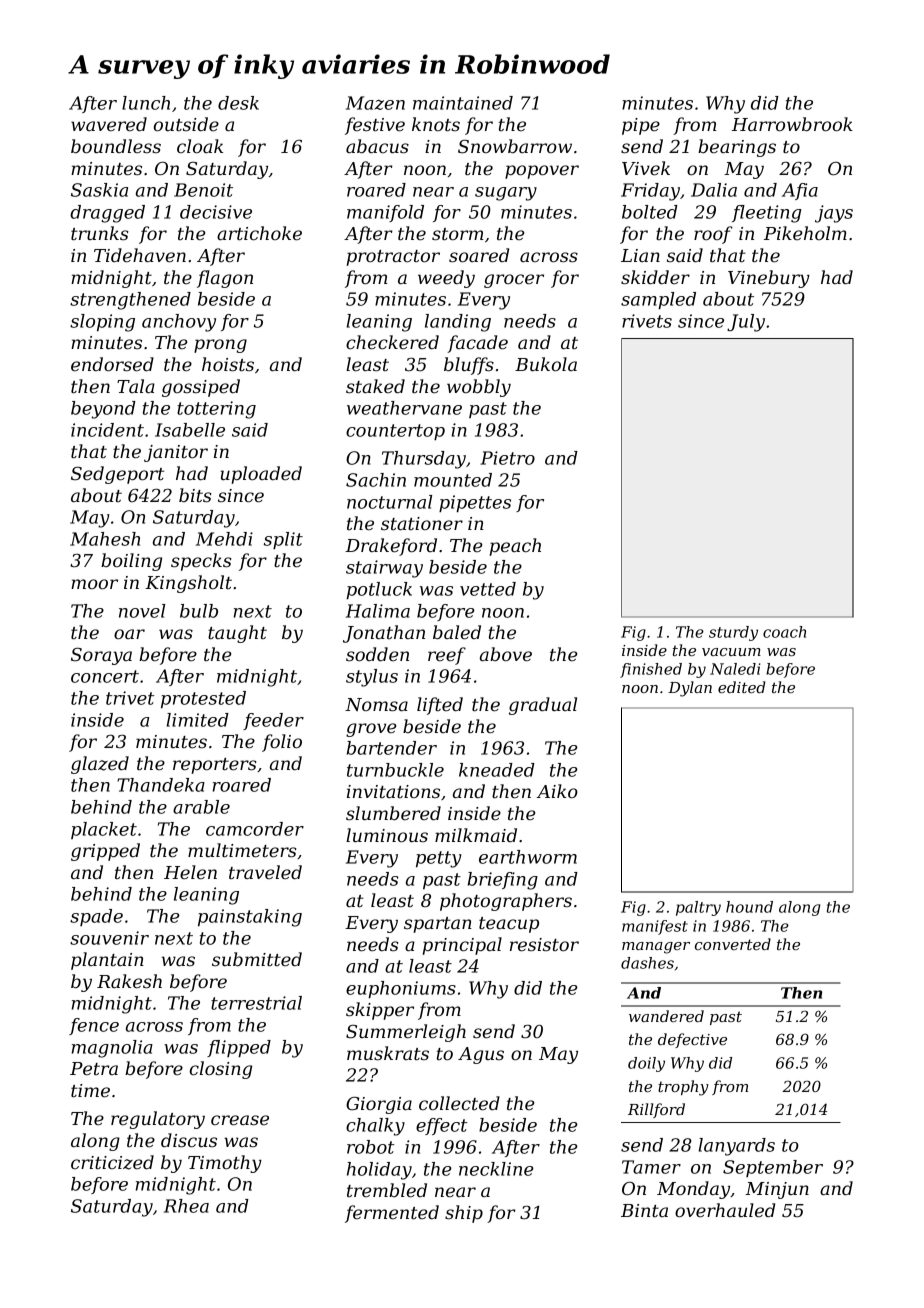  I want to click on rivets, so click(647, 321).
